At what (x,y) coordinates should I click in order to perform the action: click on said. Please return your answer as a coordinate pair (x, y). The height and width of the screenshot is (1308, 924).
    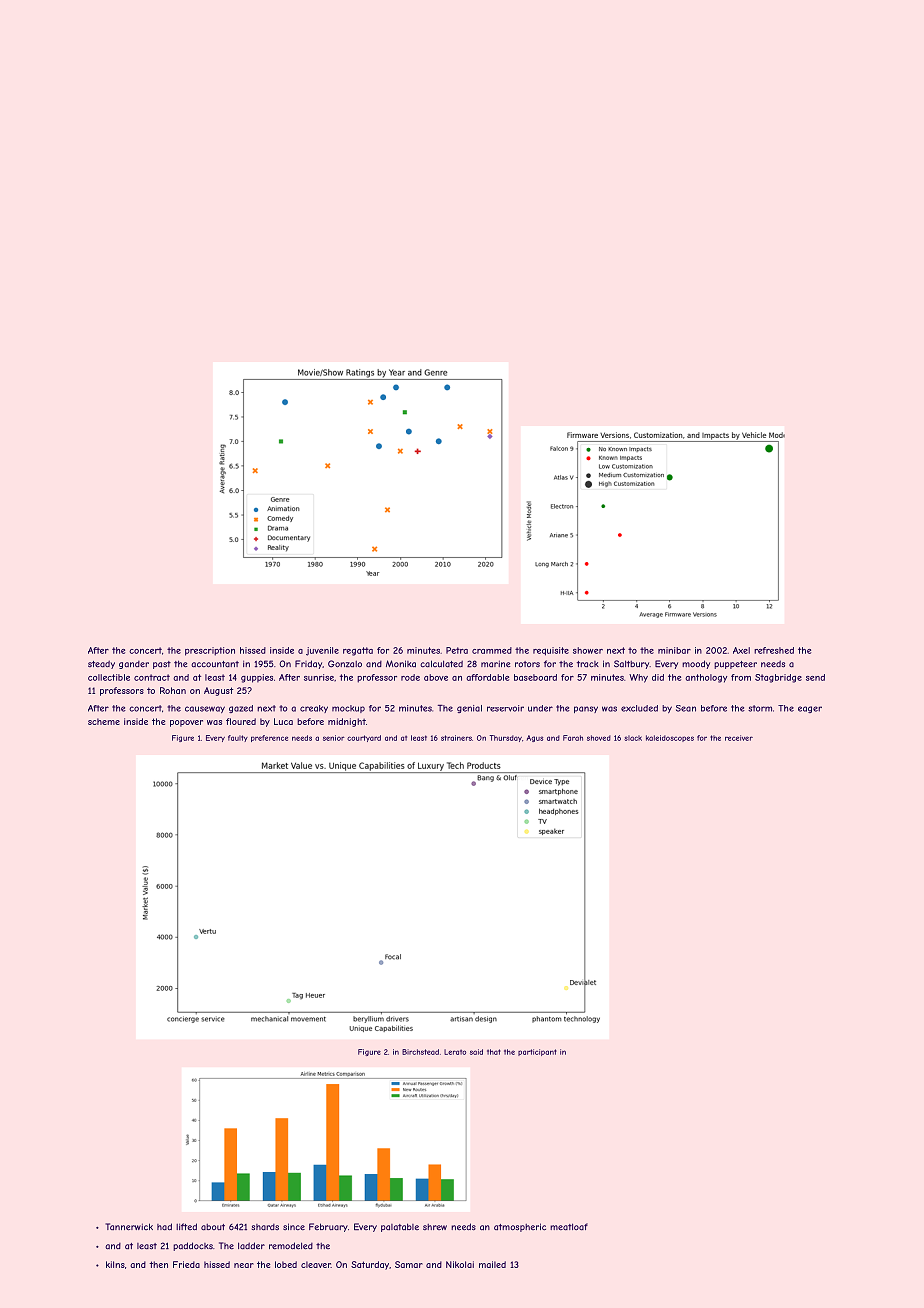
    Looking at the image, I should click on (476, 1052).
